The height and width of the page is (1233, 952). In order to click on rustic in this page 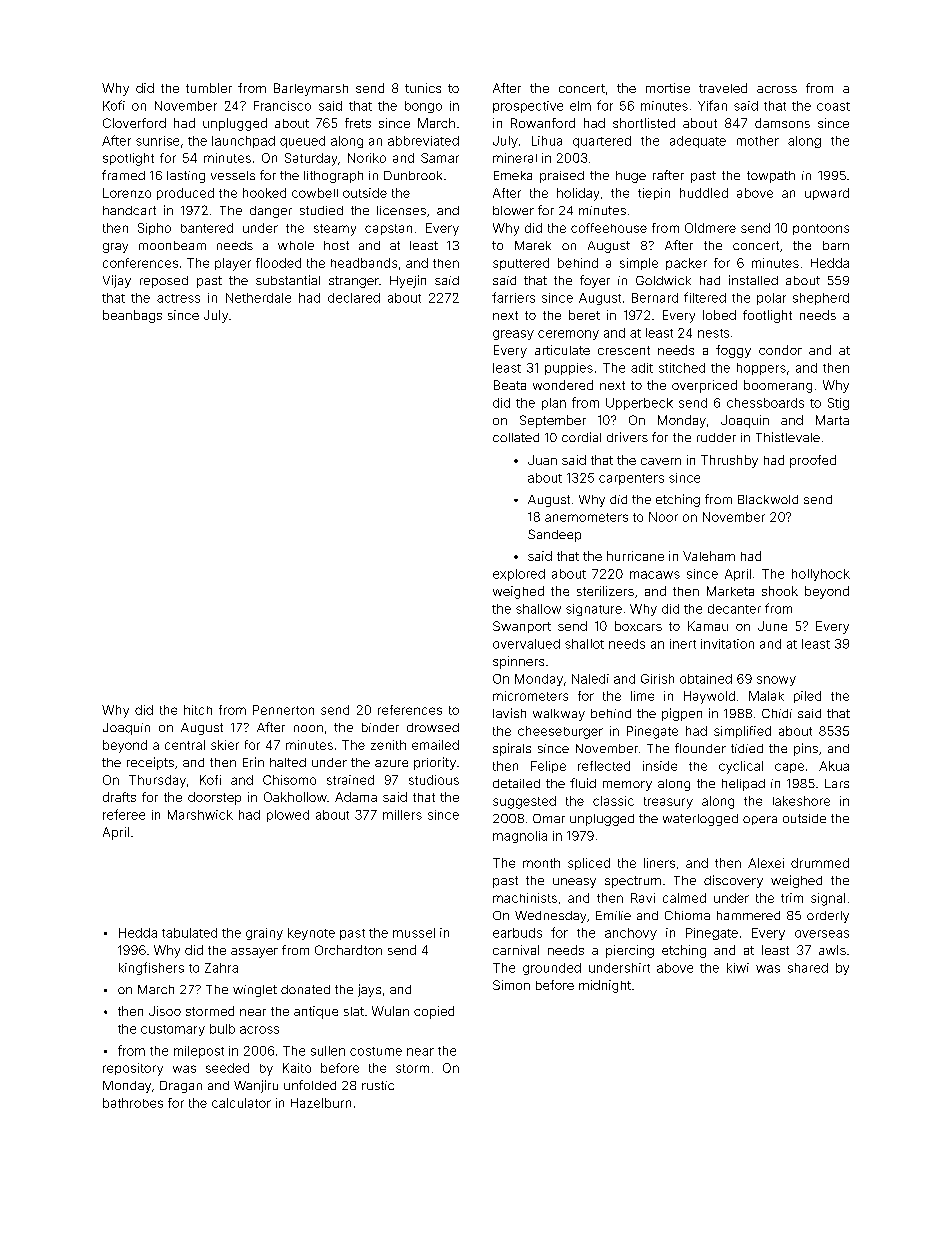, I will do `click(378, 1085)`.
